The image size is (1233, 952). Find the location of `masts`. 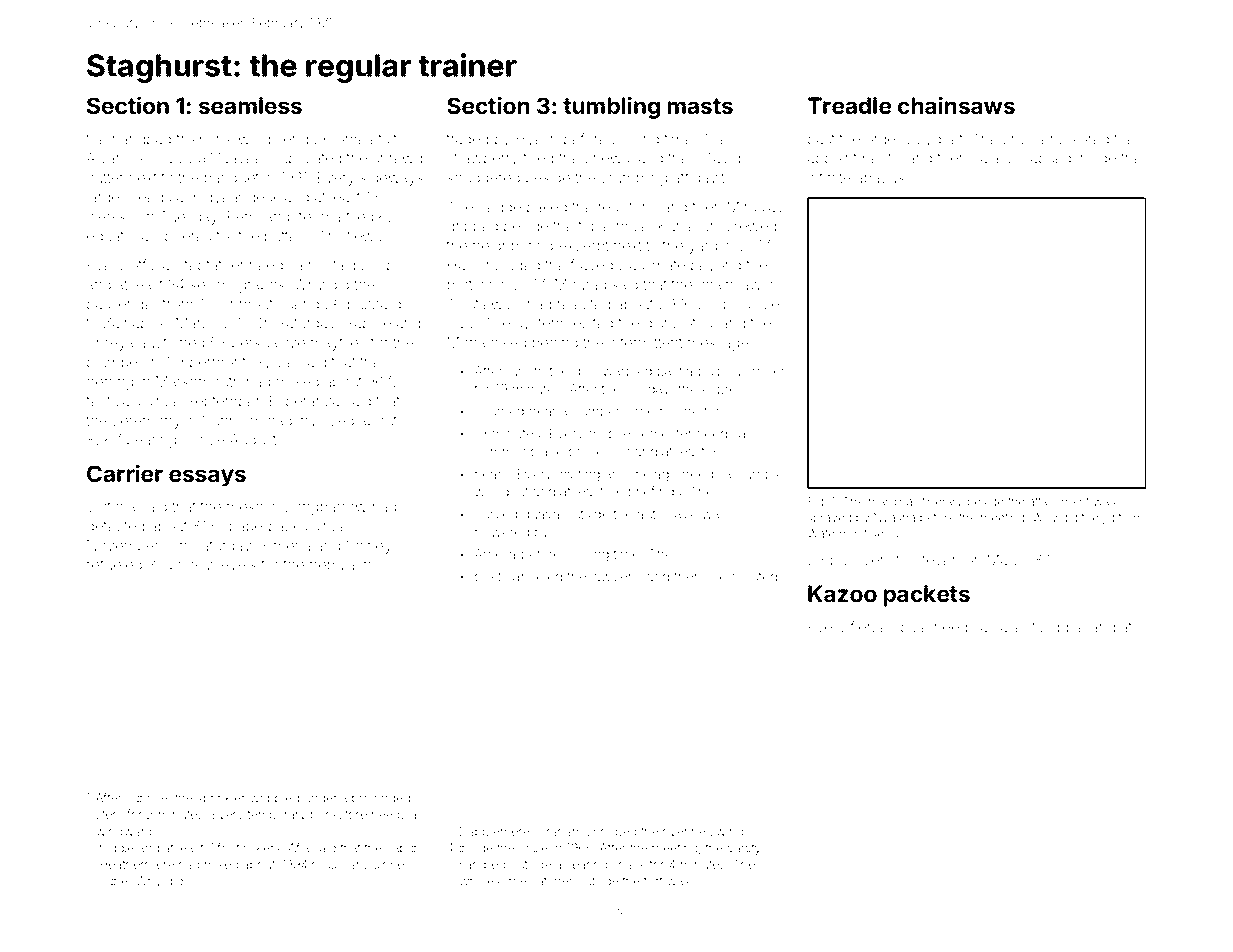

masts is located at coordinates (700, 106).
